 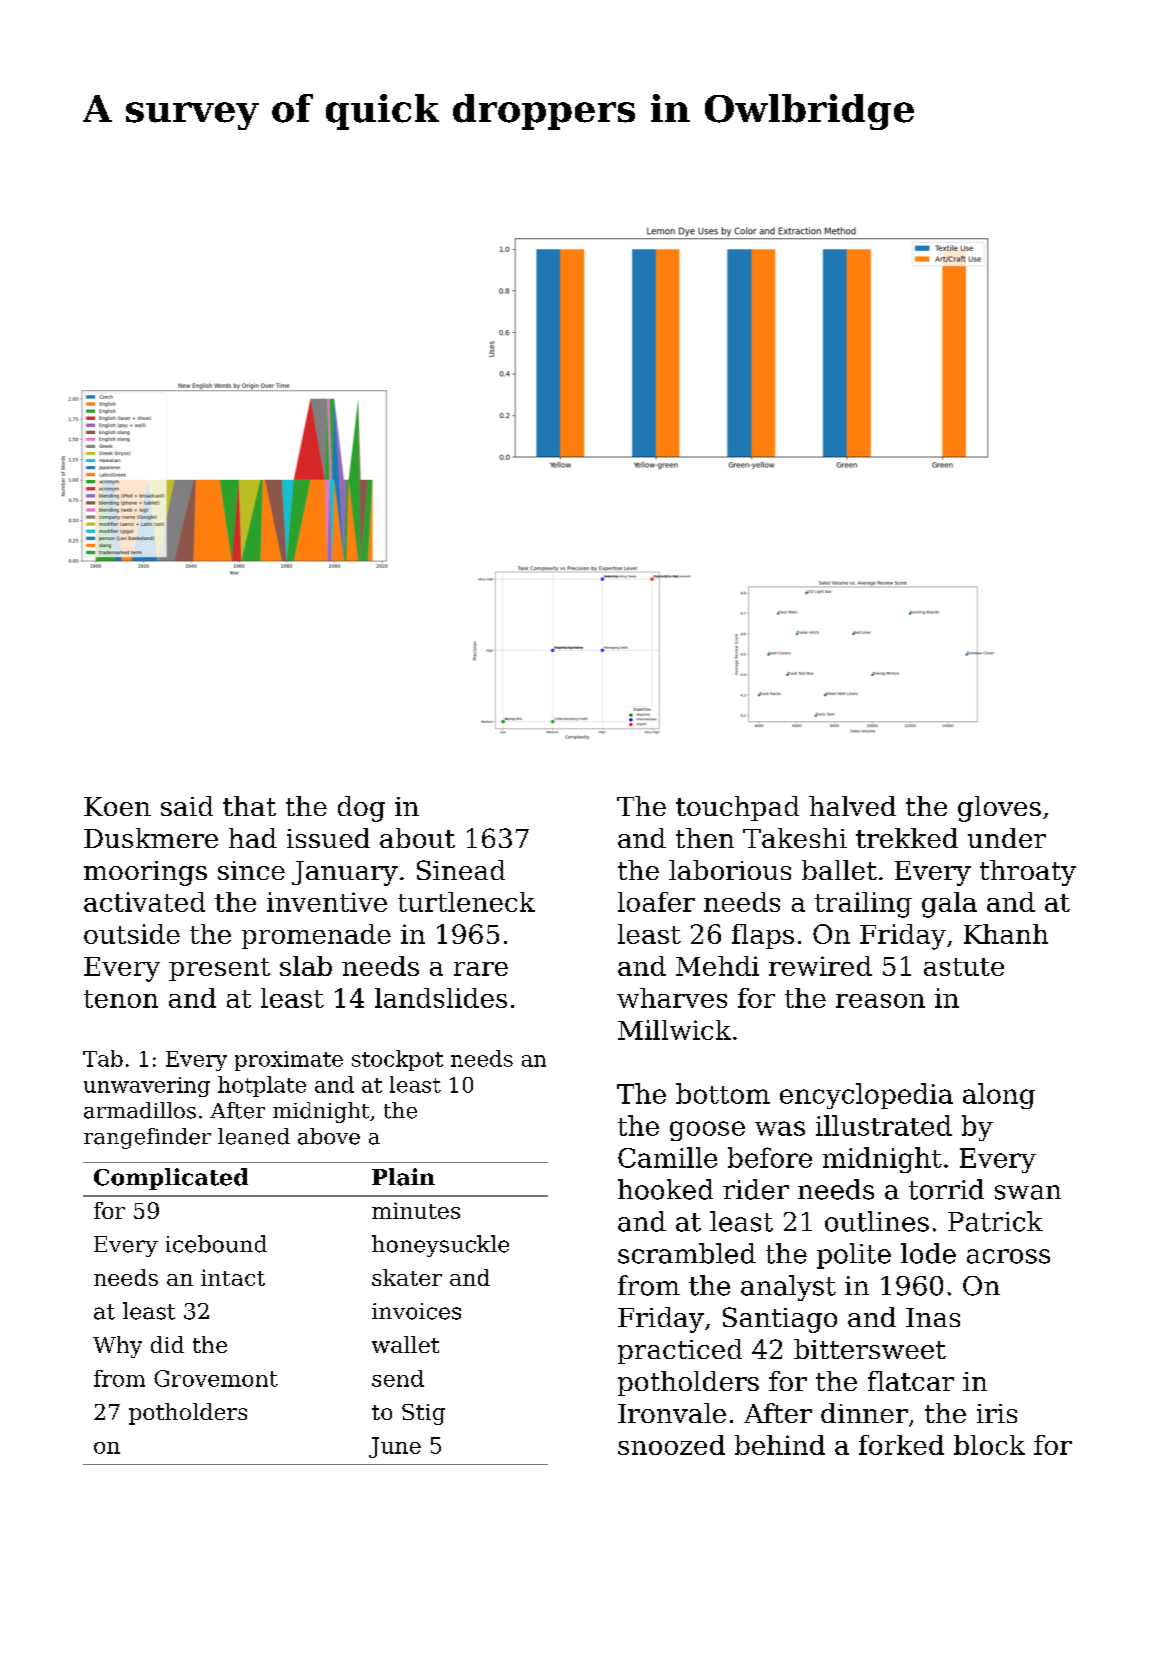 I want to click on turtleneck, so click(x=466, y=902).
